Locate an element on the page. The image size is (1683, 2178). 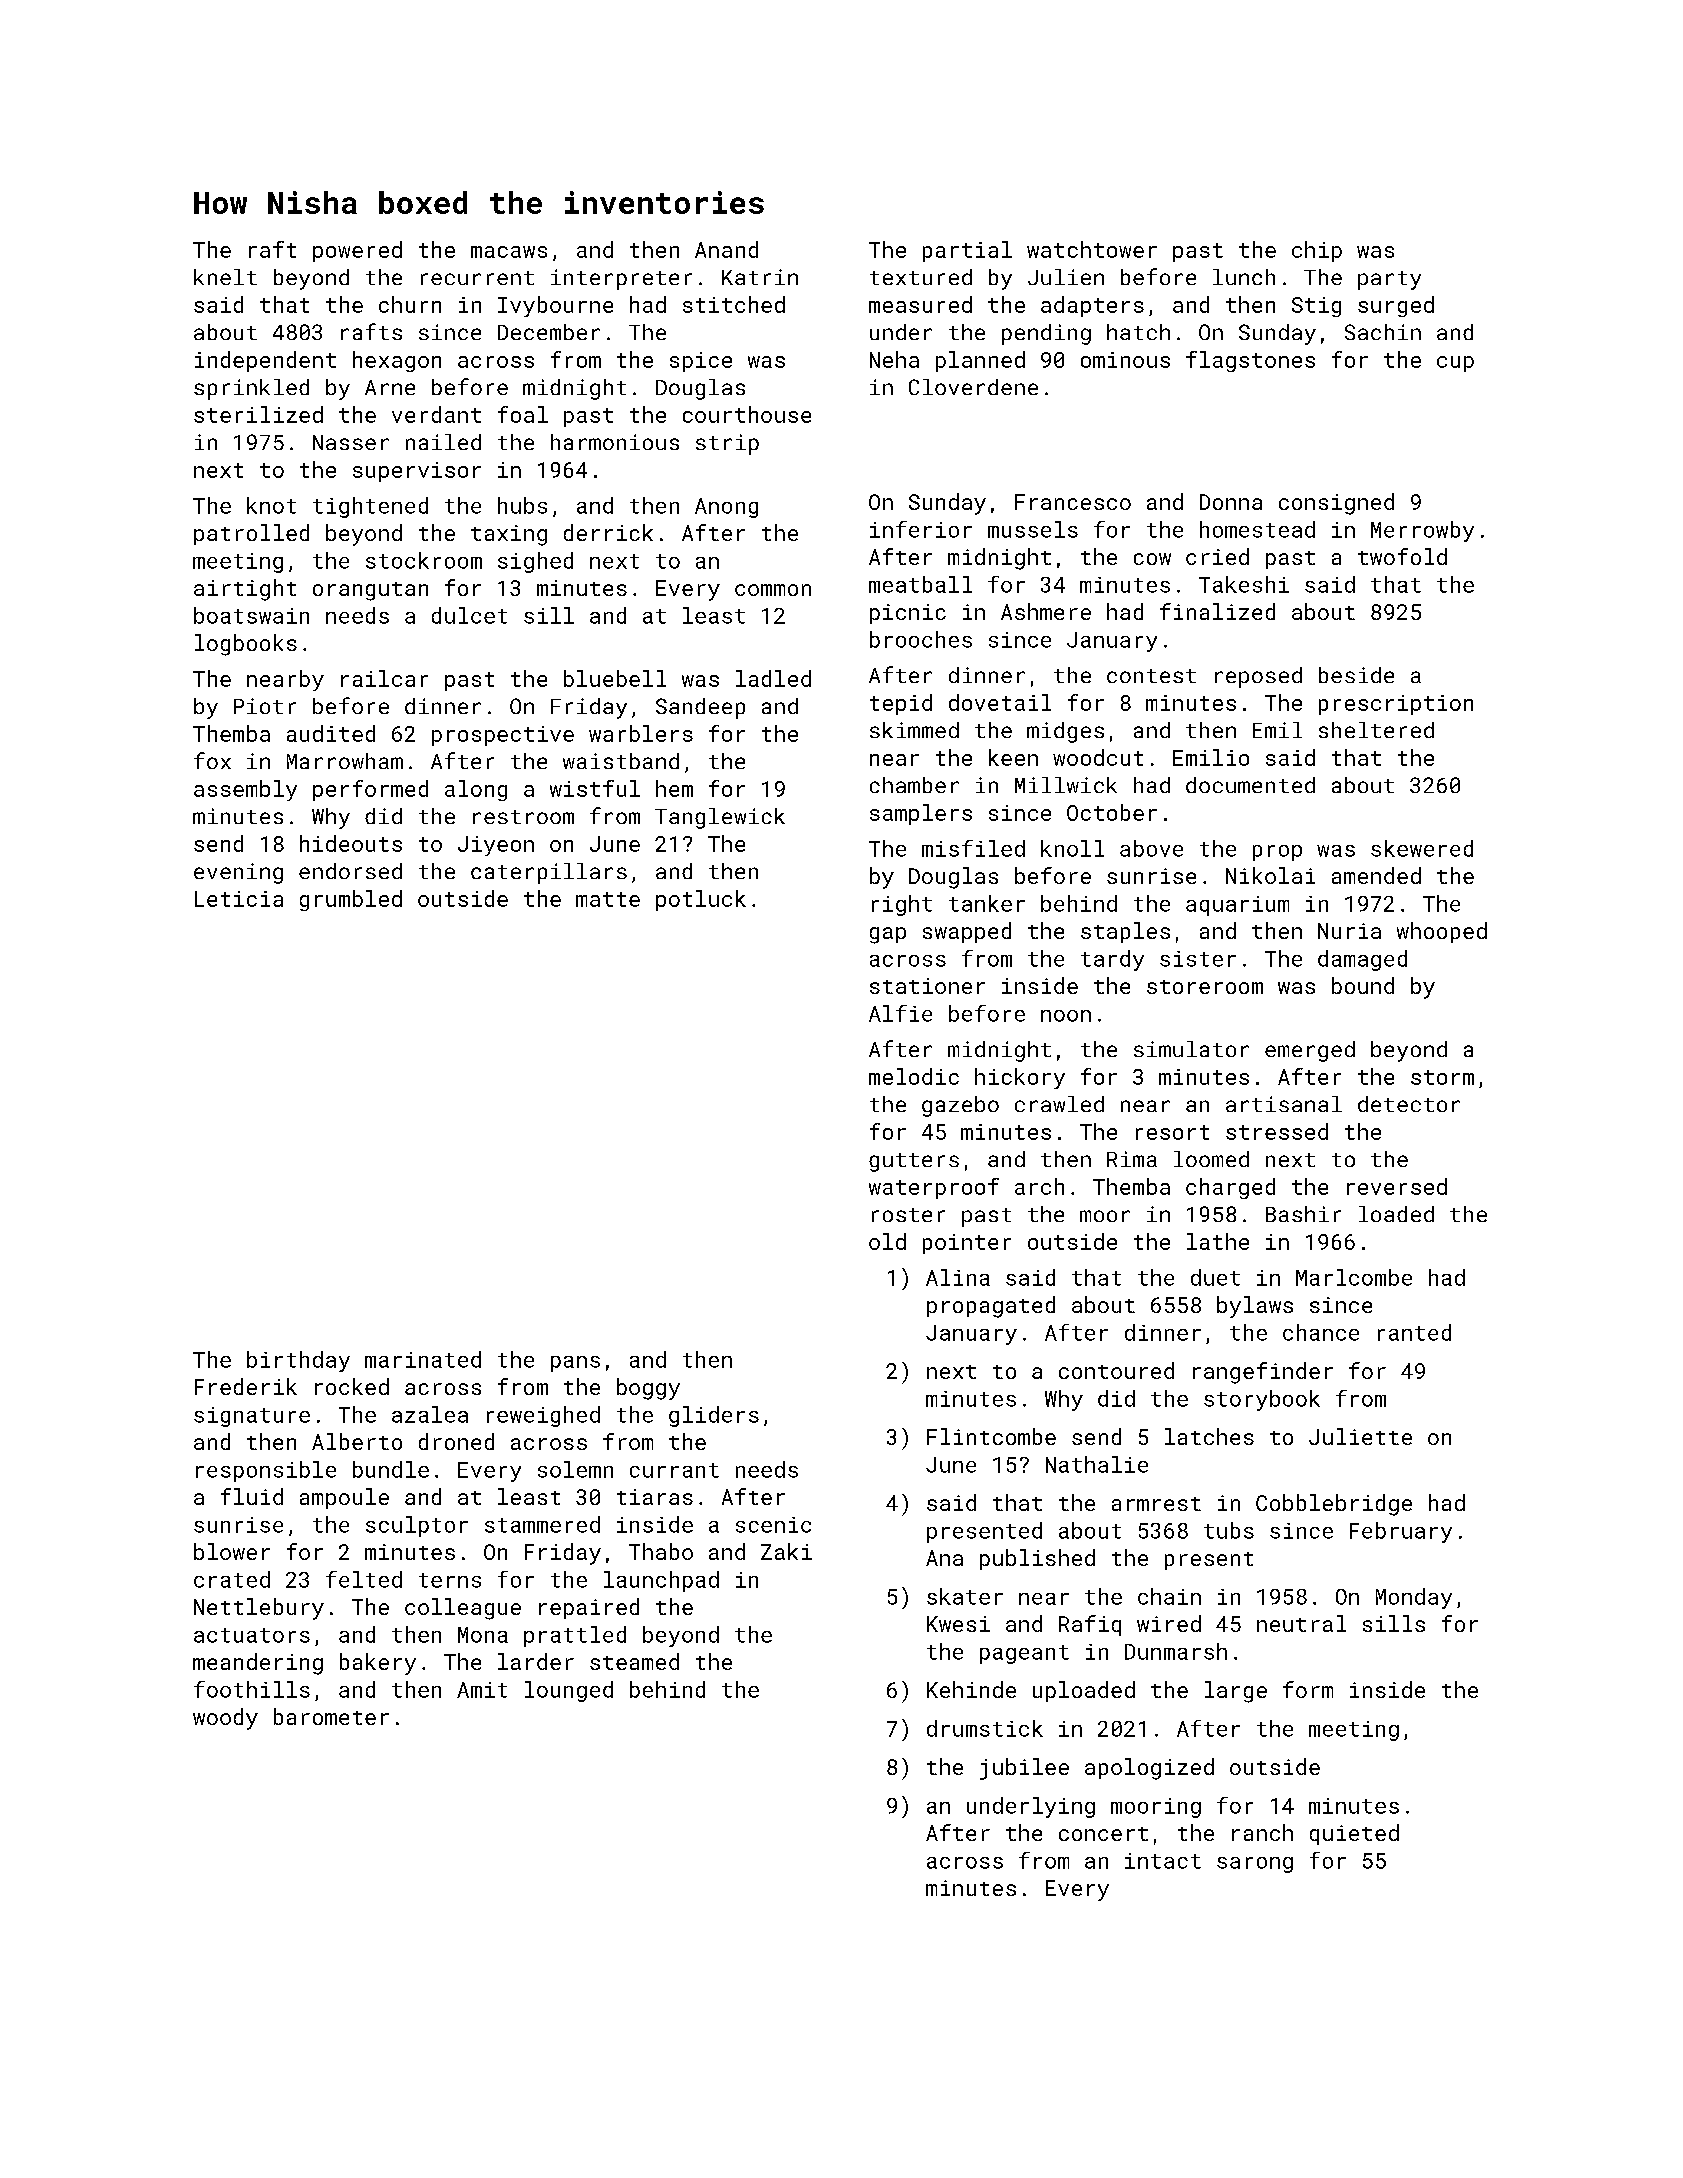
sarong is located at coordinates (1255, 1865).
